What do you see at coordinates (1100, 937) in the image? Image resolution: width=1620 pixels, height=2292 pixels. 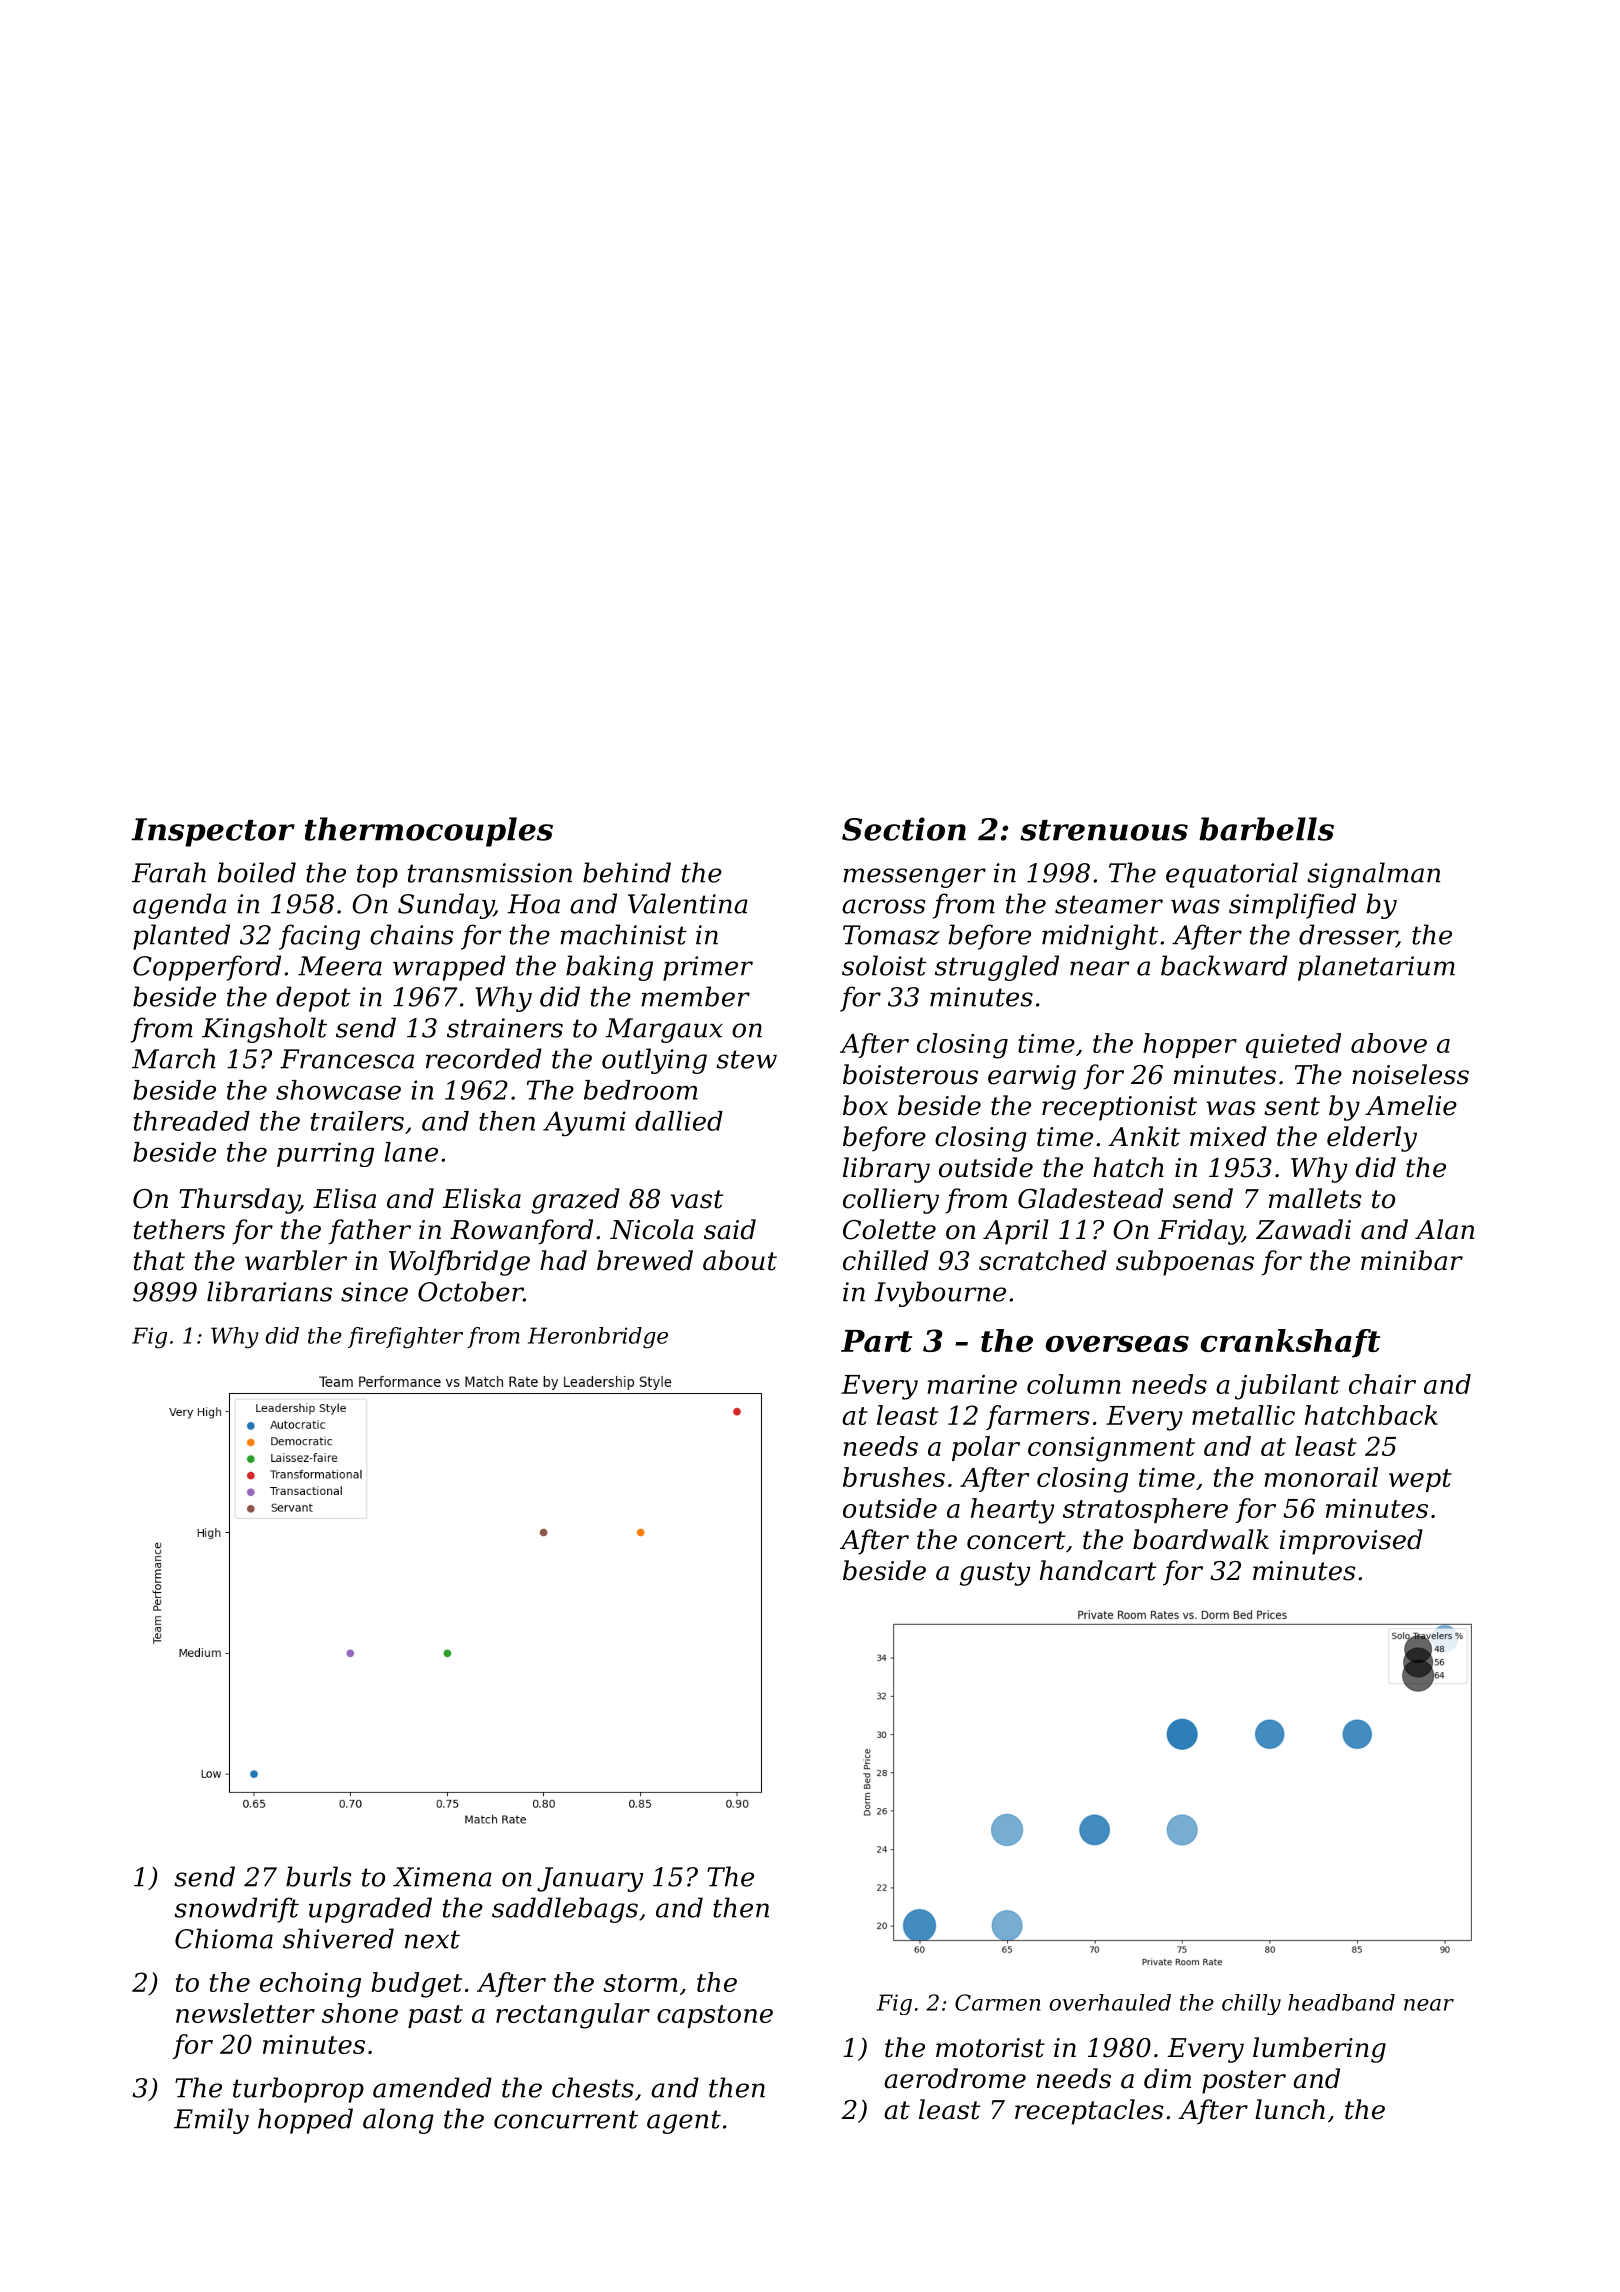 I see `midnight` at bounding box center [1100, 937].
